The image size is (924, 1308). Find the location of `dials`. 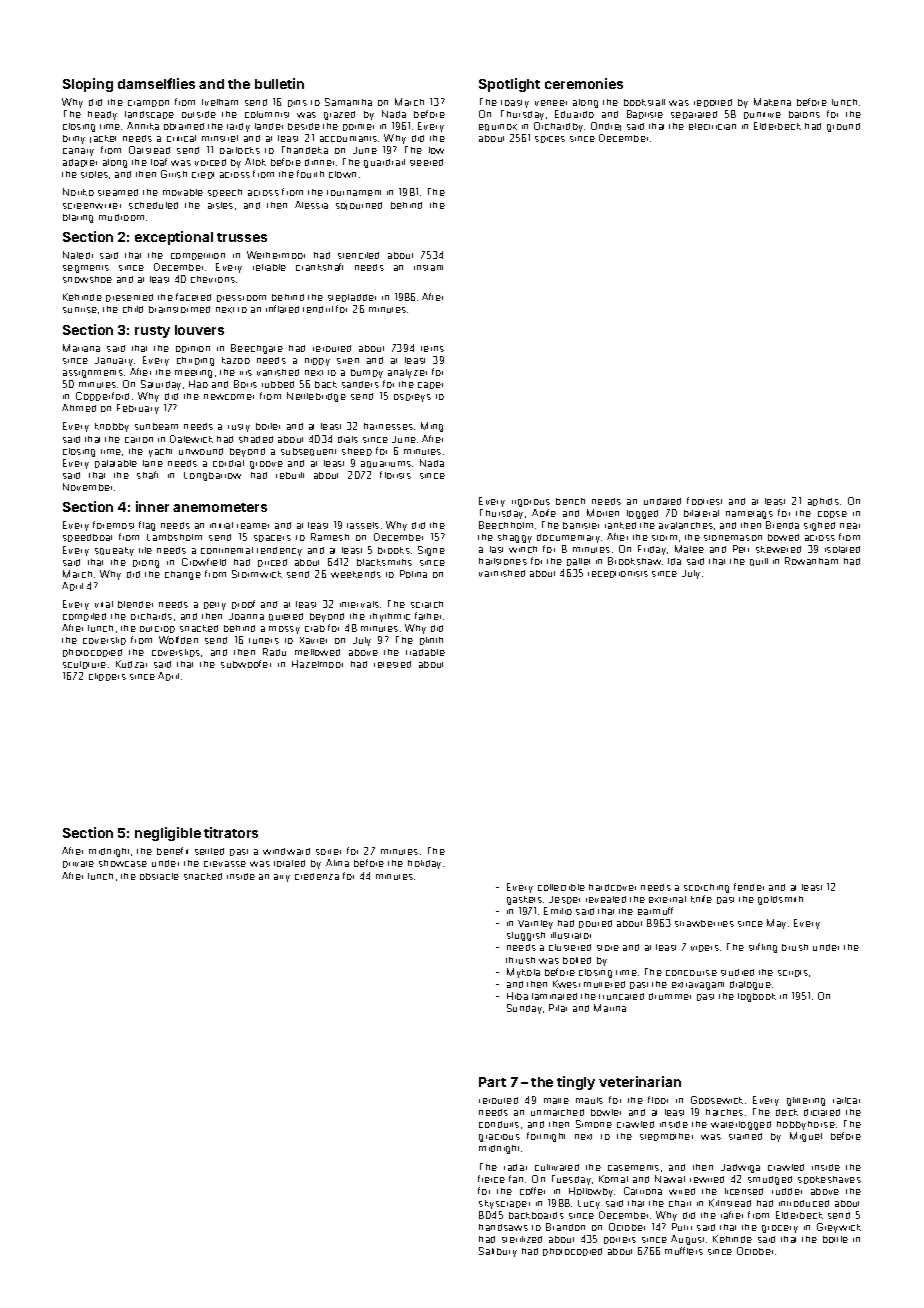

dials is located at coordinates (348, 439).
